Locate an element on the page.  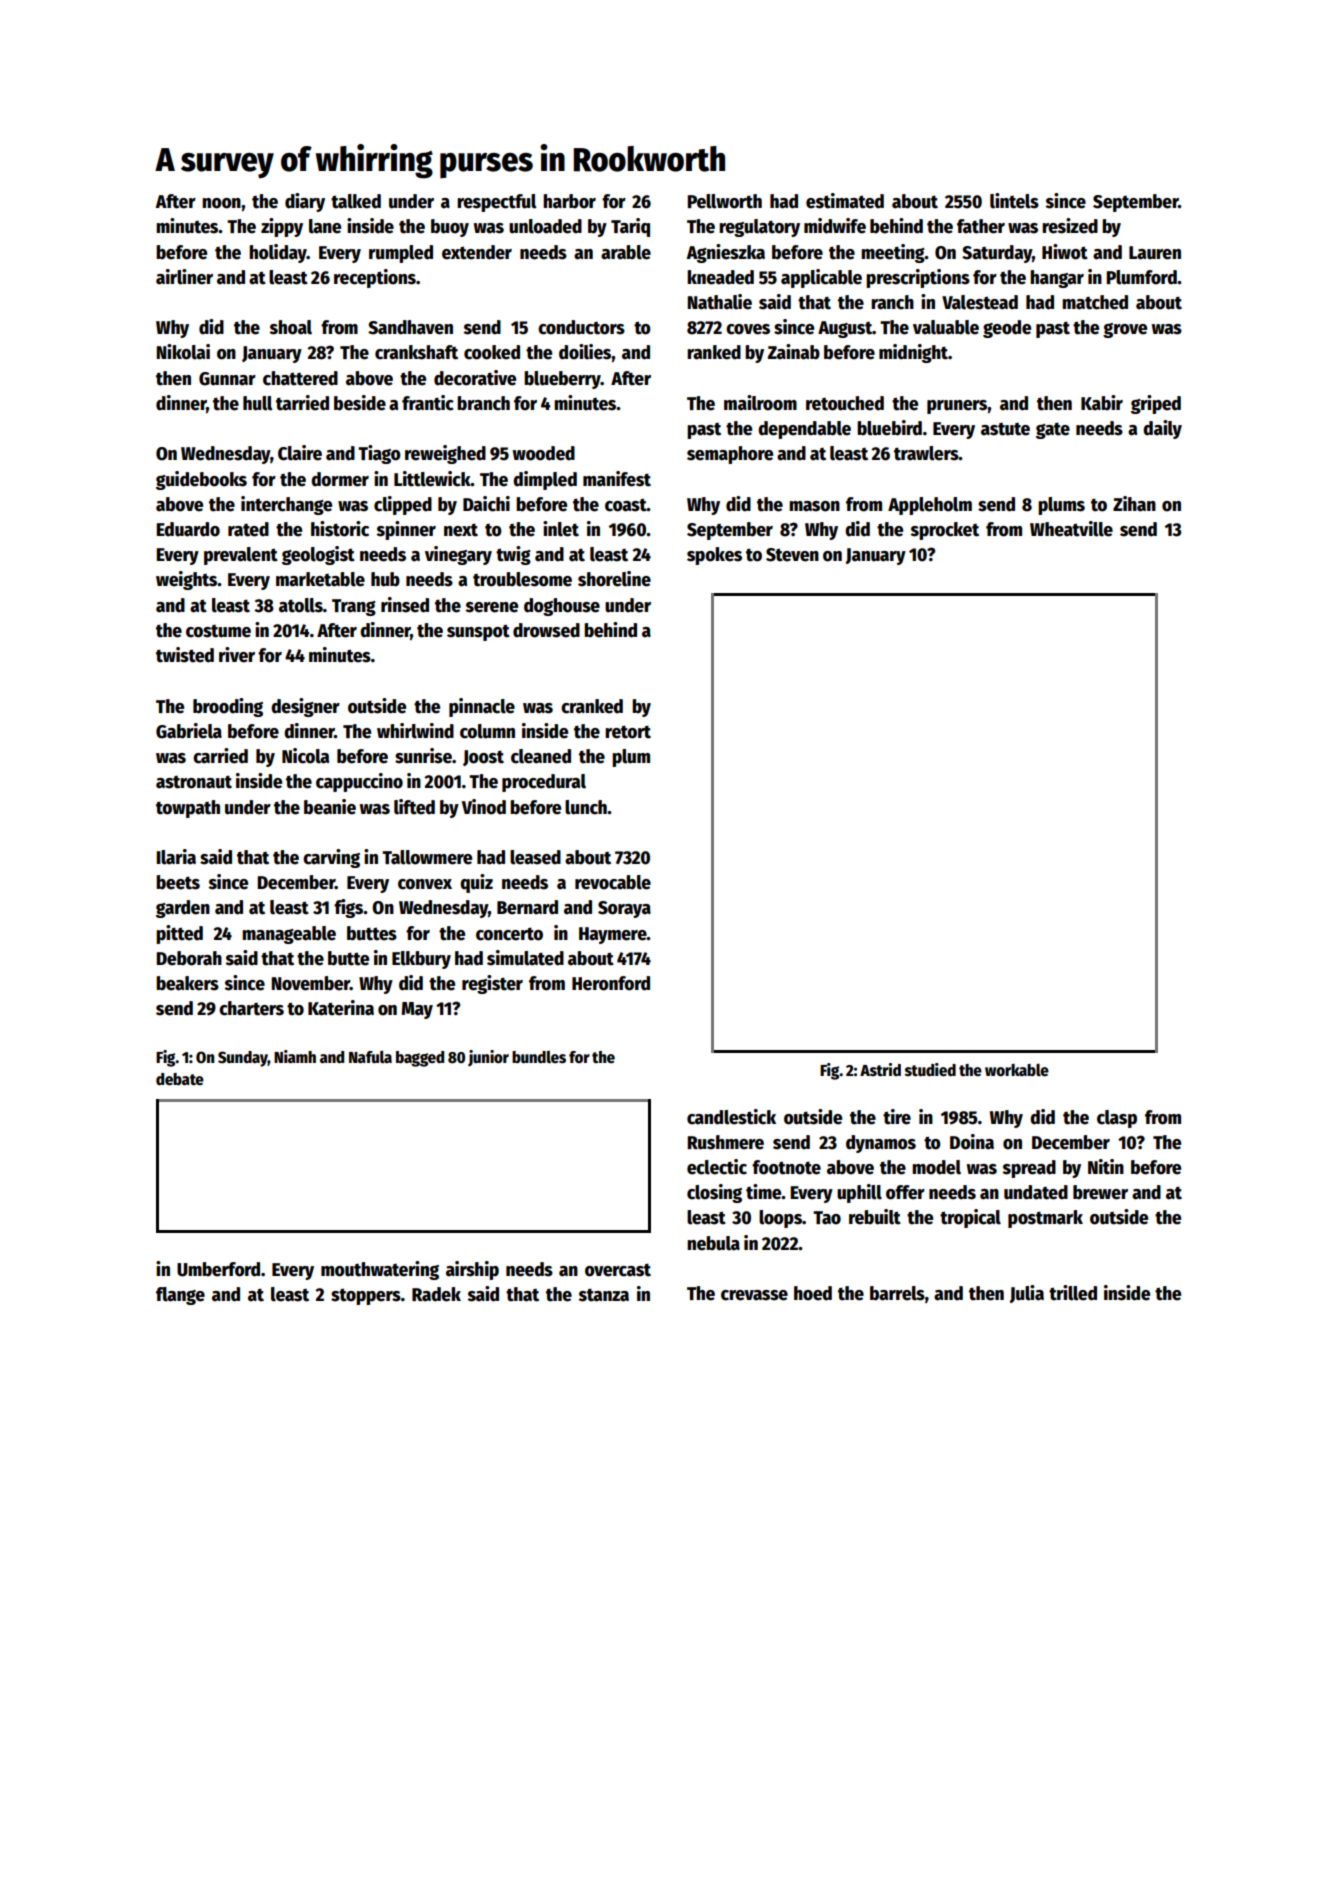
Soraya is located at coordinates (624, 909).
